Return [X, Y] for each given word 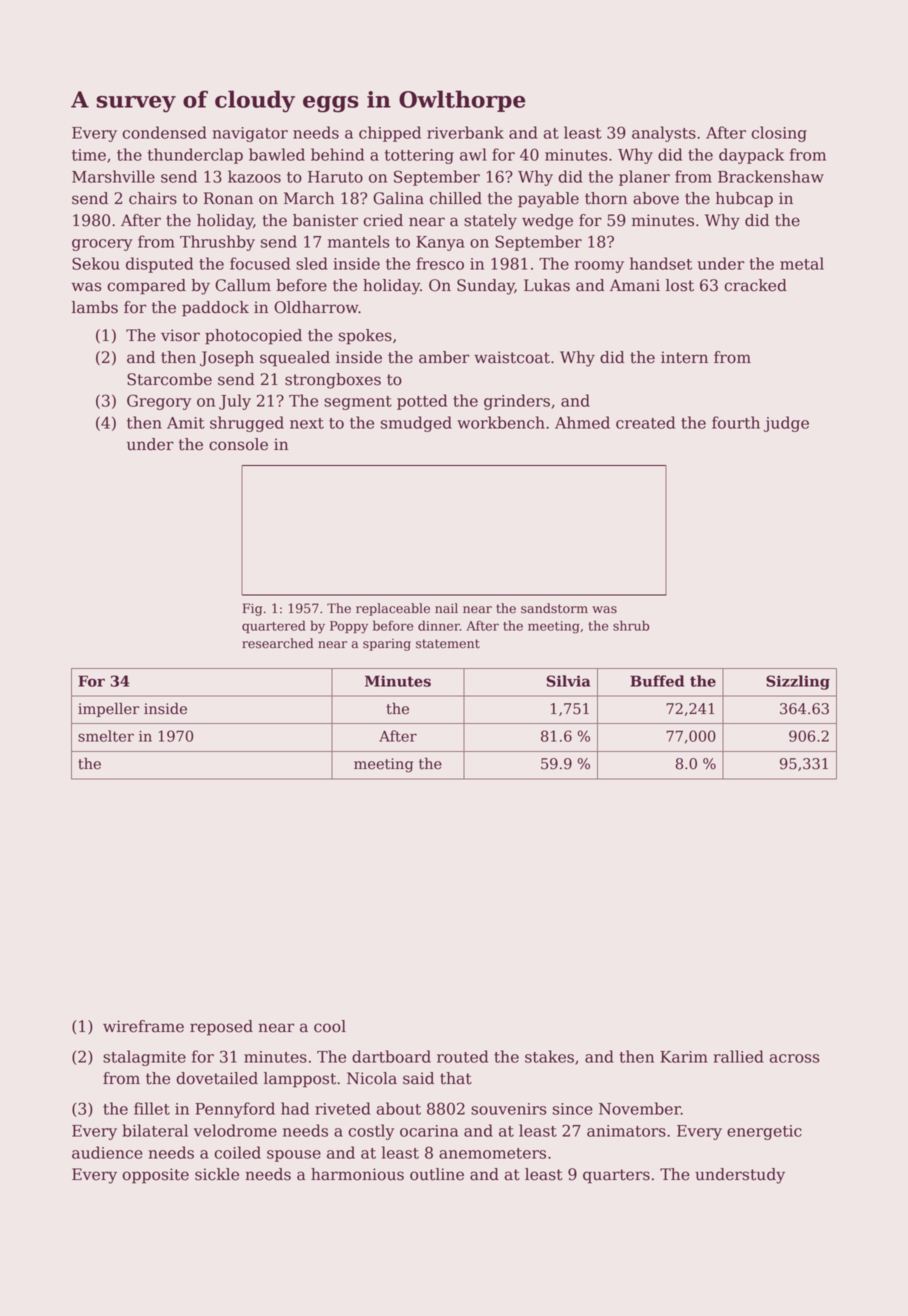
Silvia [568, 681]
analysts [664, 134]
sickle [217, 1174]
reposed [221, 1028]
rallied [738, 1056]
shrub [631, 625]
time [89, 155]
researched [277, 643]
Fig [252, 609]
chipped [390, 134]
